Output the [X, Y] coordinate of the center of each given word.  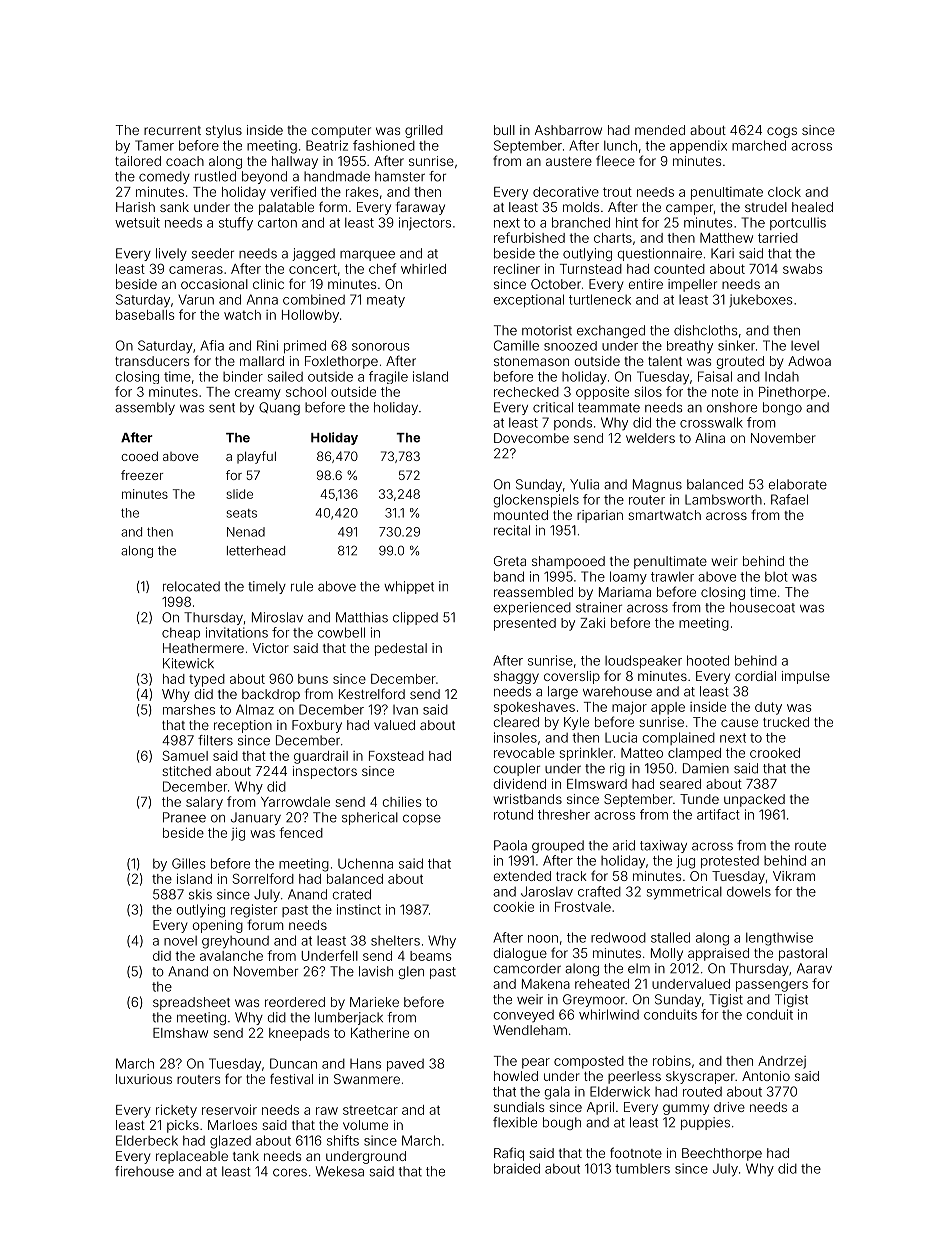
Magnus [657, 485]
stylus [224, 131]
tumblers [642, 1169]
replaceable [192, 1157]
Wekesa [340, 1171]
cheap [181, 634]
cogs [782, 132]
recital [512, 530]
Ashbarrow [568, 130]
